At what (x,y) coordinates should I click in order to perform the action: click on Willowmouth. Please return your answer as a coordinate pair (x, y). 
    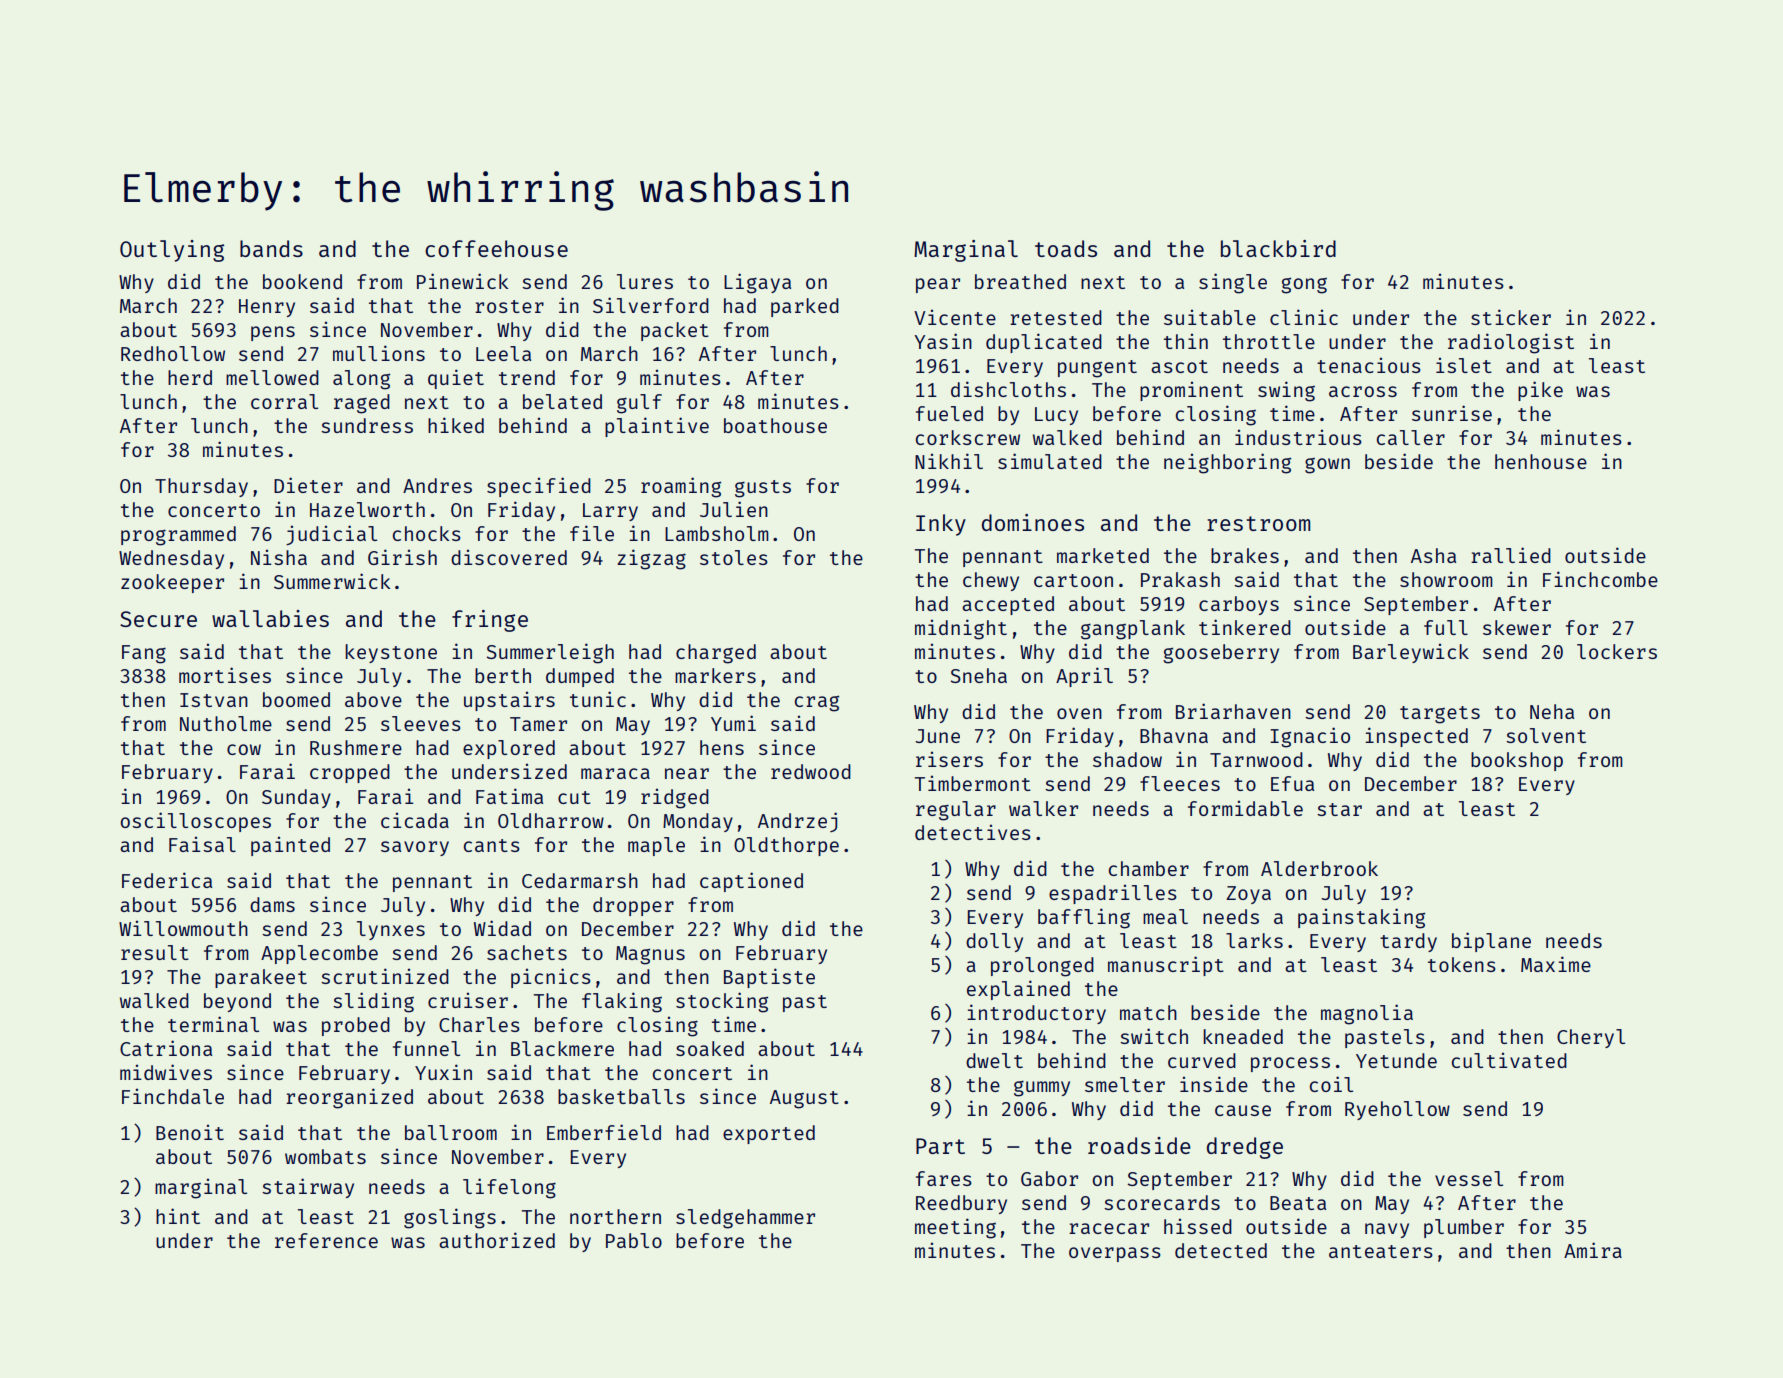
    Looking at the image, I should click on (183, 928).
